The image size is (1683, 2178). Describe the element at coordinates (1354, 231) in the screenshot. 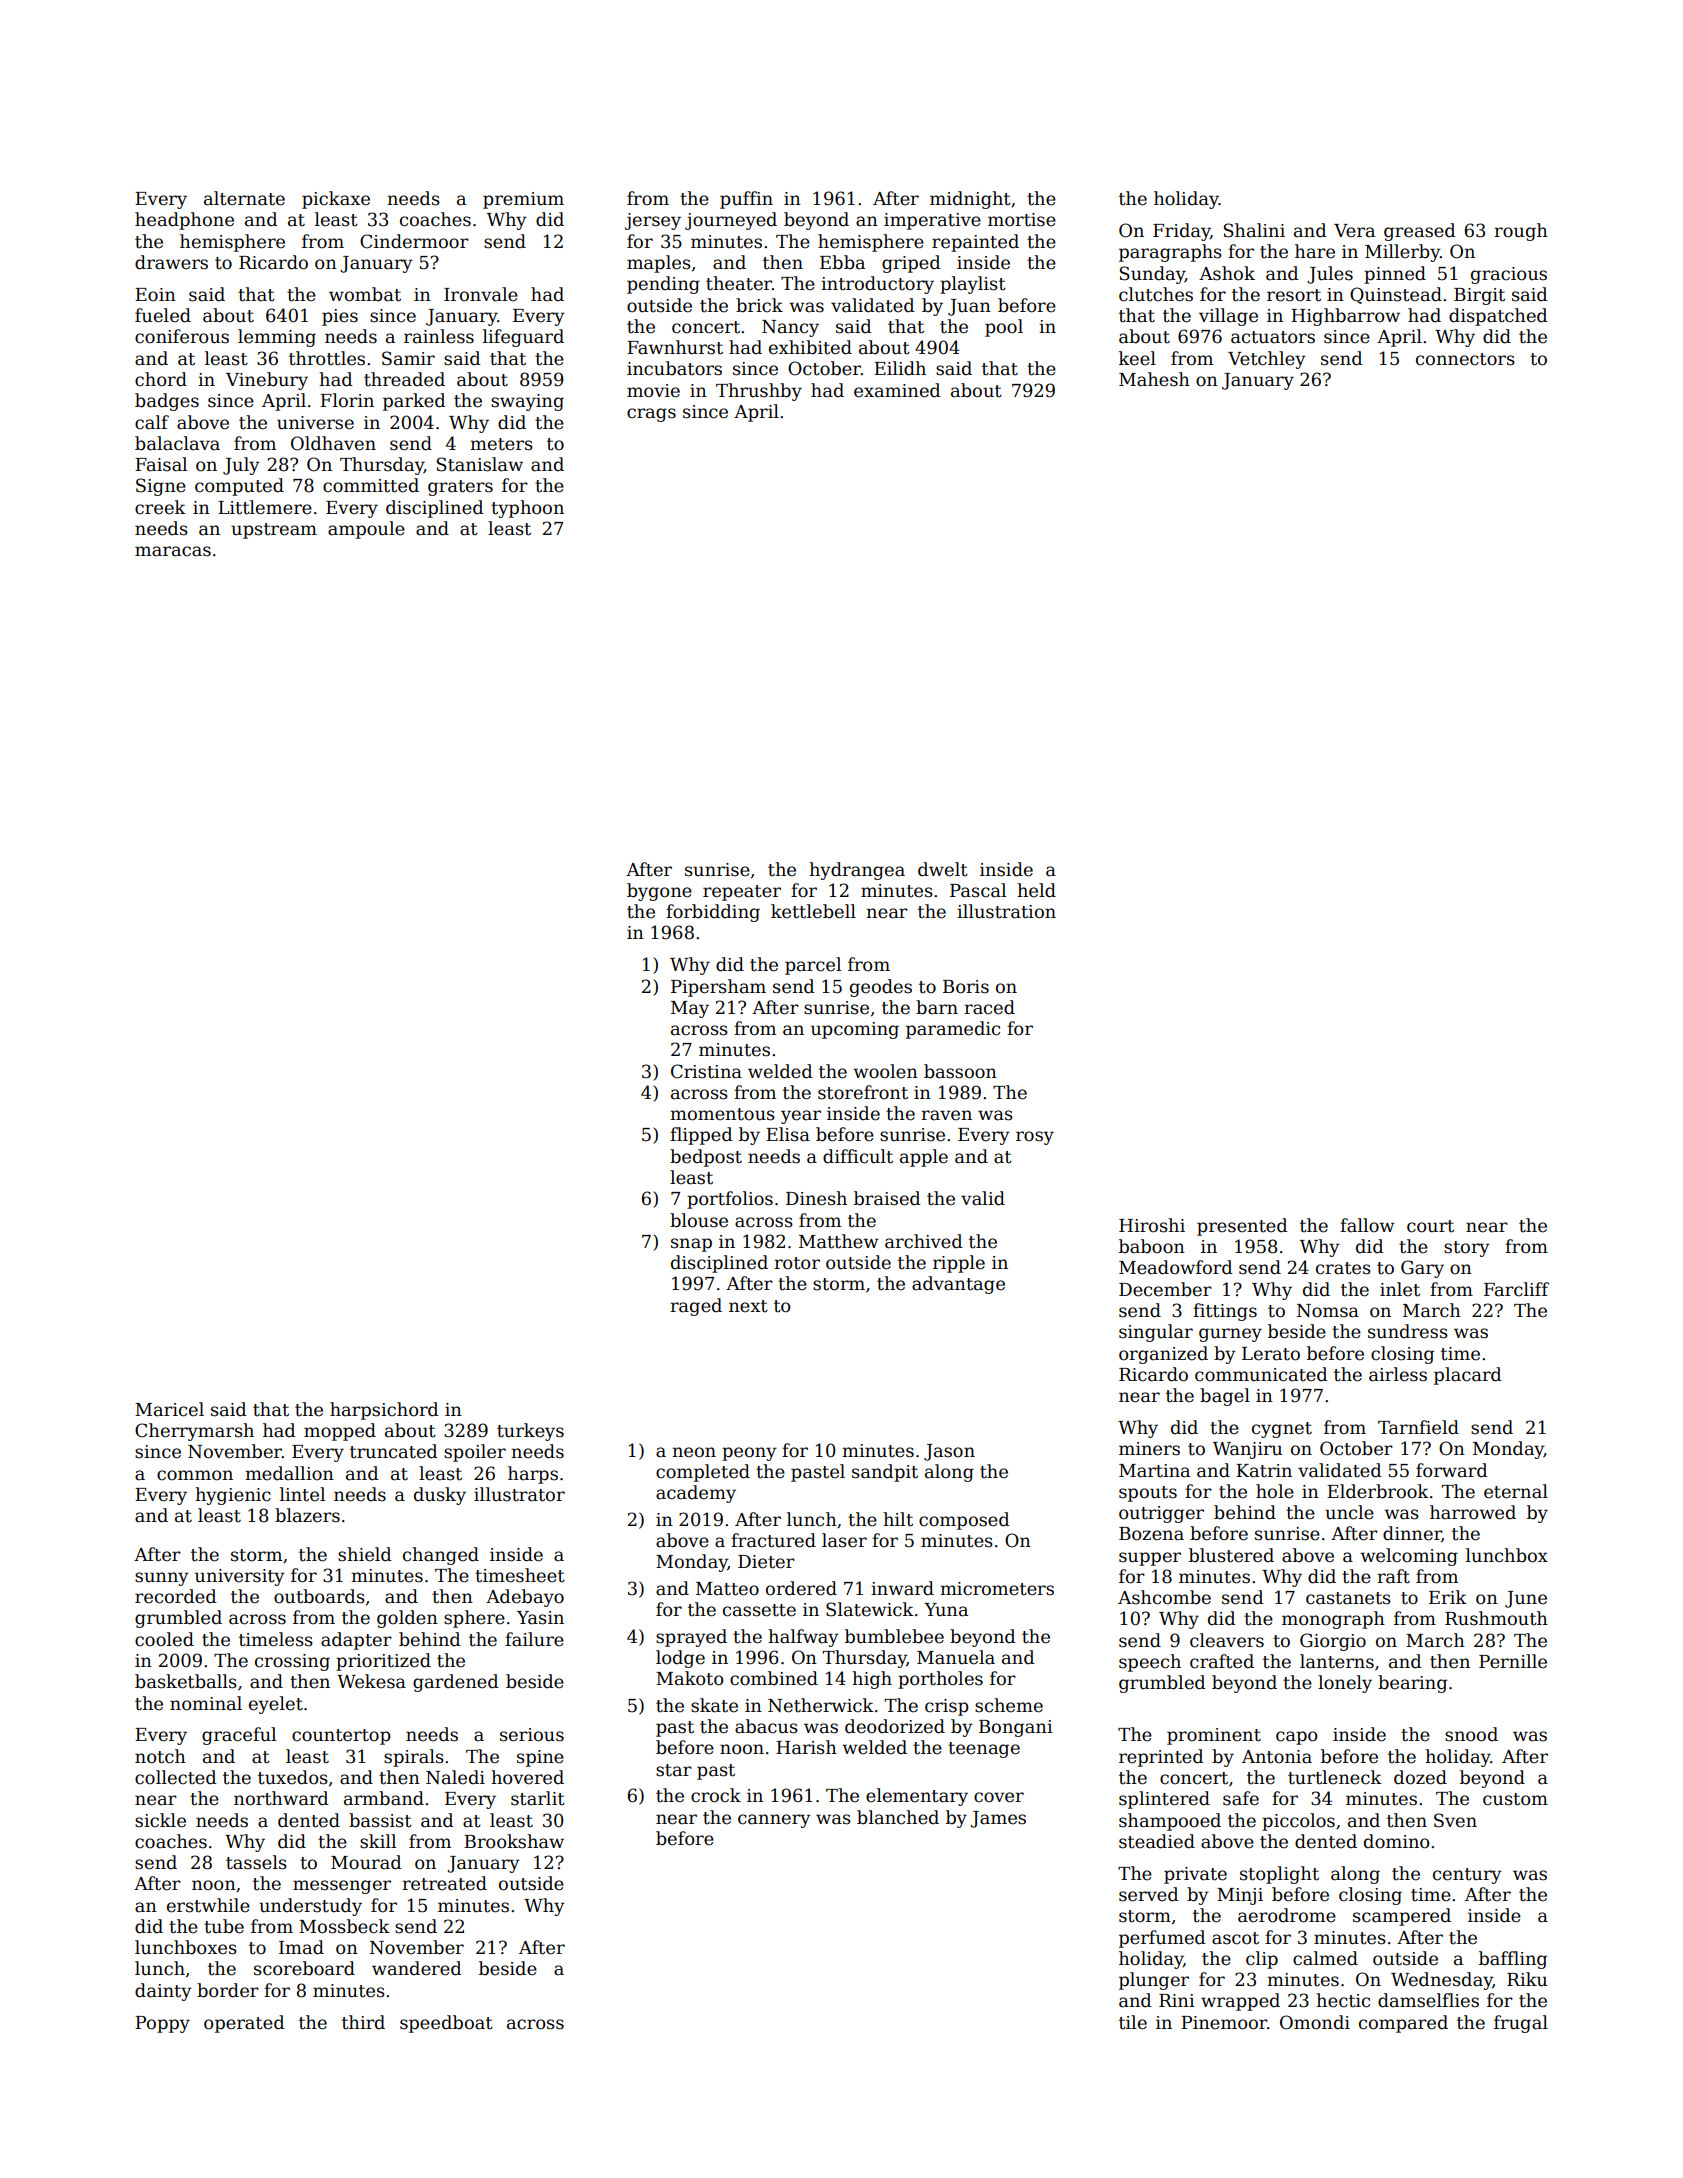

I see `Vera` at that location.
